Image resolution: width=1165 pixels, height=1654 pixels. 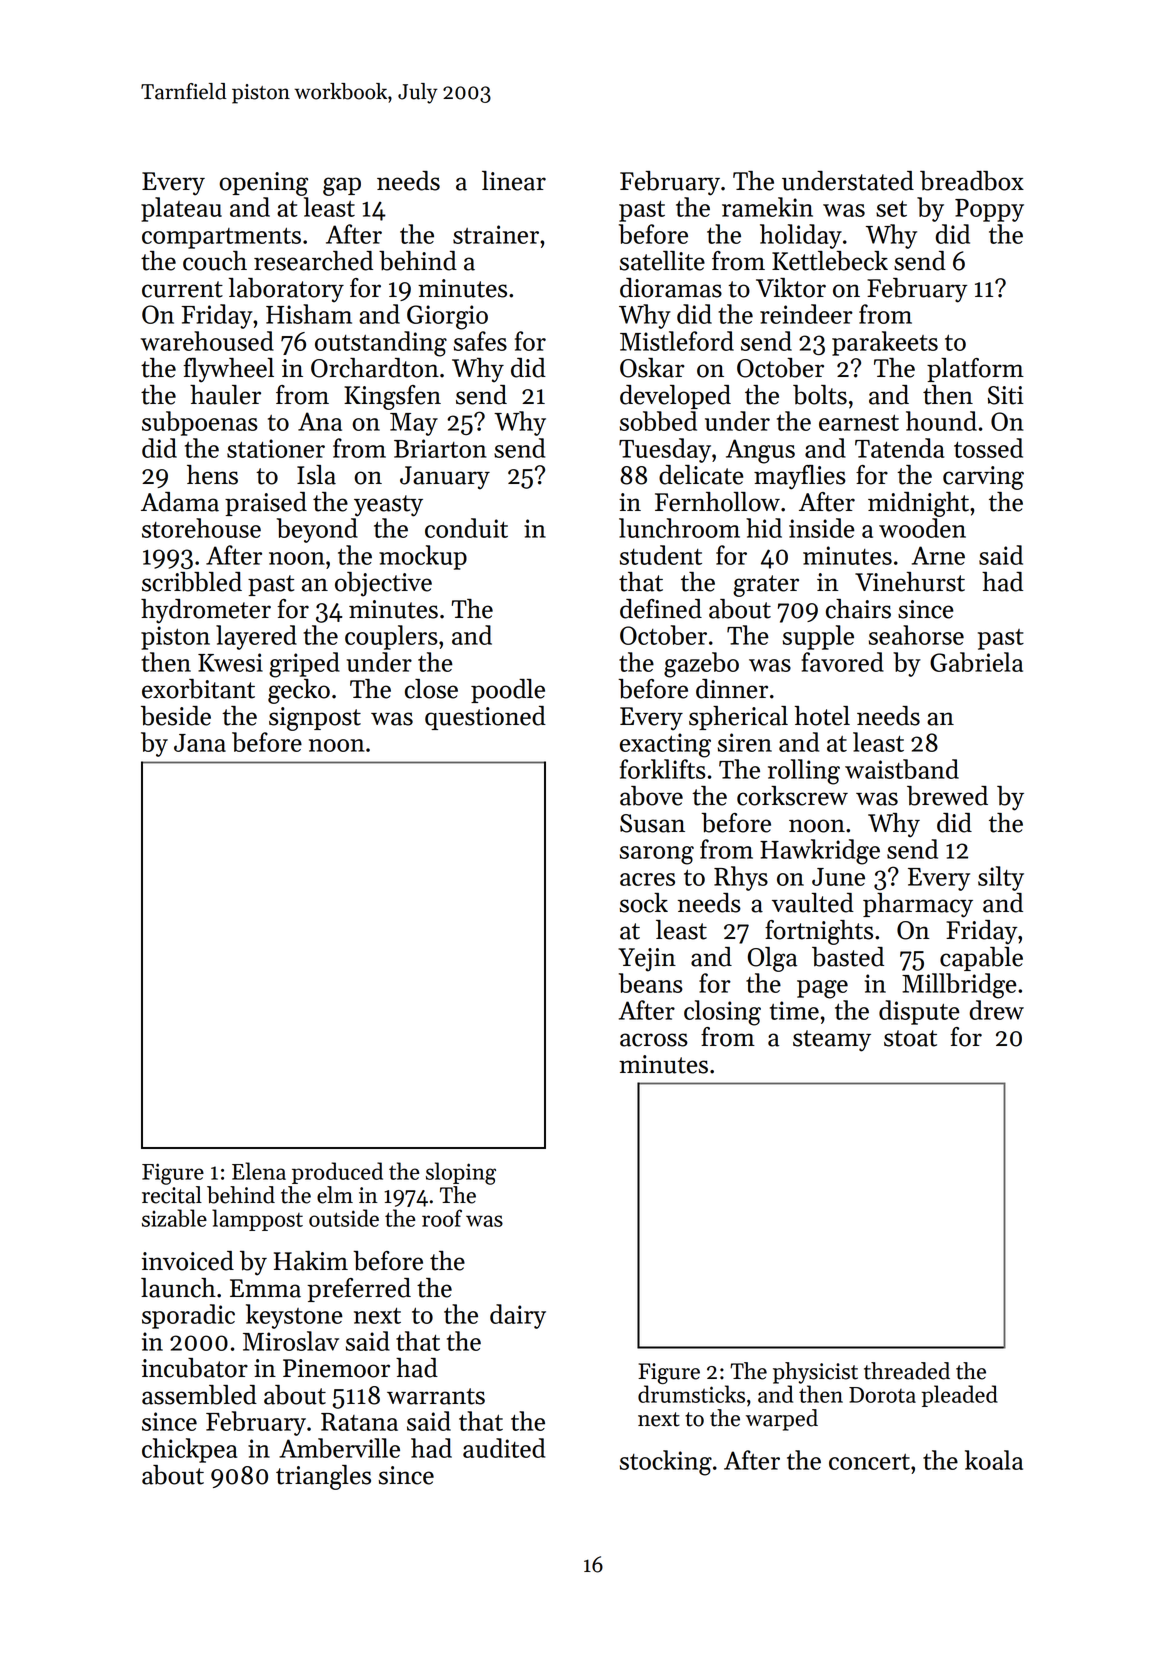 What do you see at coordinates (466, 528) in the screenshot?
I see `conduit` at bounding box center [466, 528].
